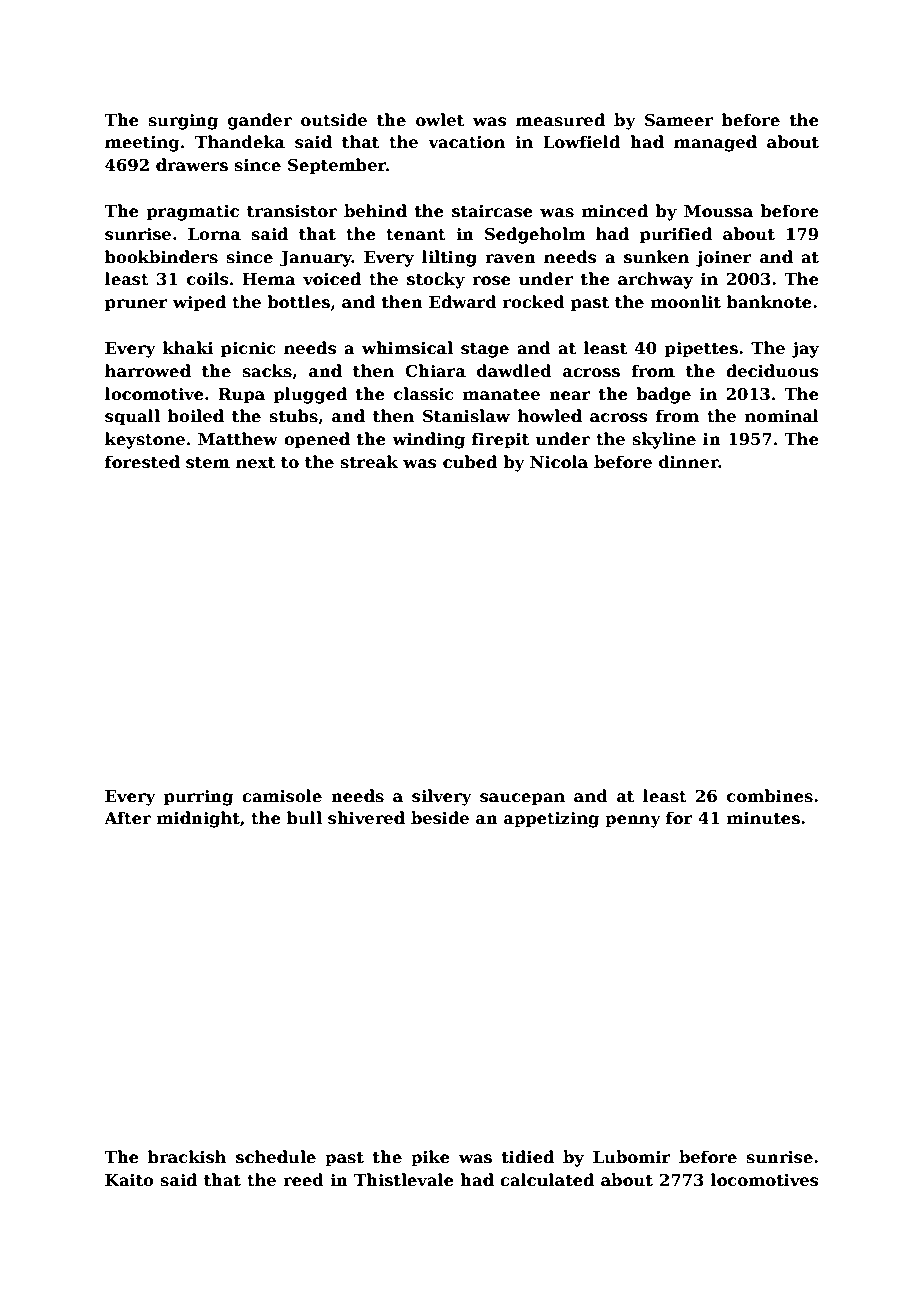 The width and height of the page is (924, 1308). I want to click on calculated, so click(547, 1180).
